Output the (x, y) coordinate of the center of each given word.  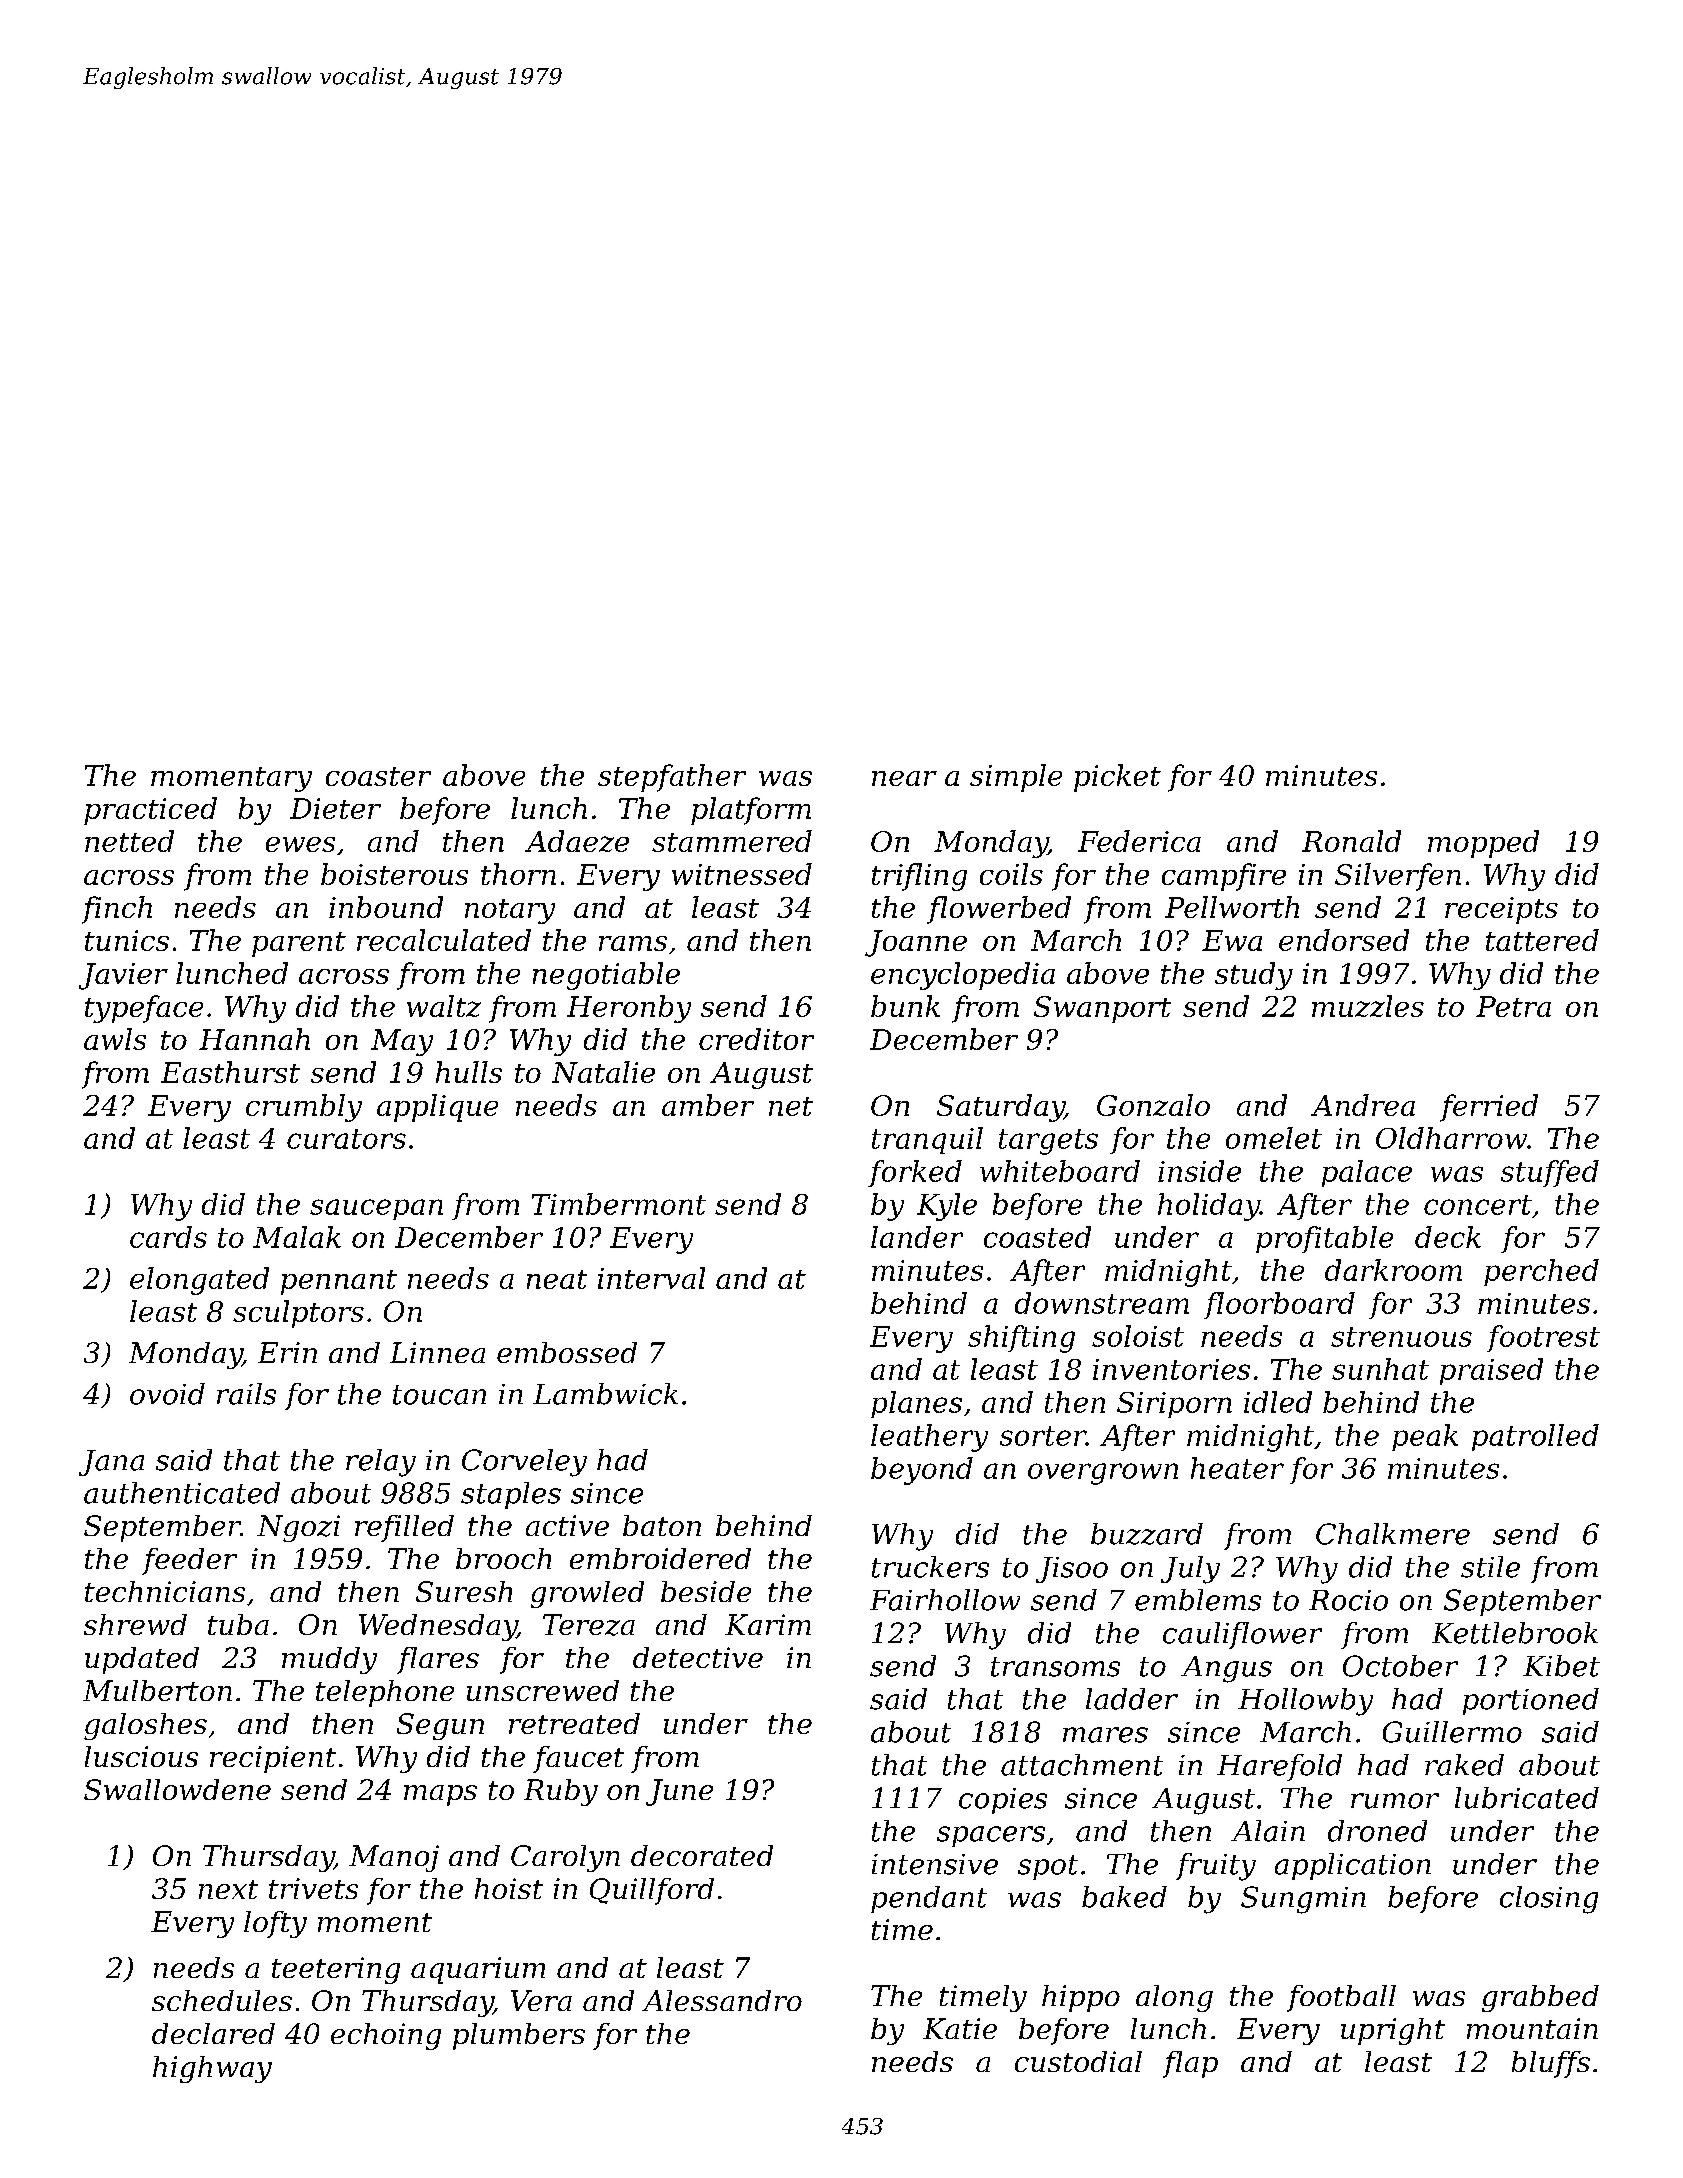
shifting (1021, 1339)
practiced (150, 811)
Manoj (394, 1858)
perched (1541, 1272)
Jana (111, 1463)
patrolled (1535, 1437)
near (904, 778)
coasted (1037, 1237)
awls (115, 1039)
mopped (1483, 844)
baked (1124, 1897)
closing (1549, 1900)
